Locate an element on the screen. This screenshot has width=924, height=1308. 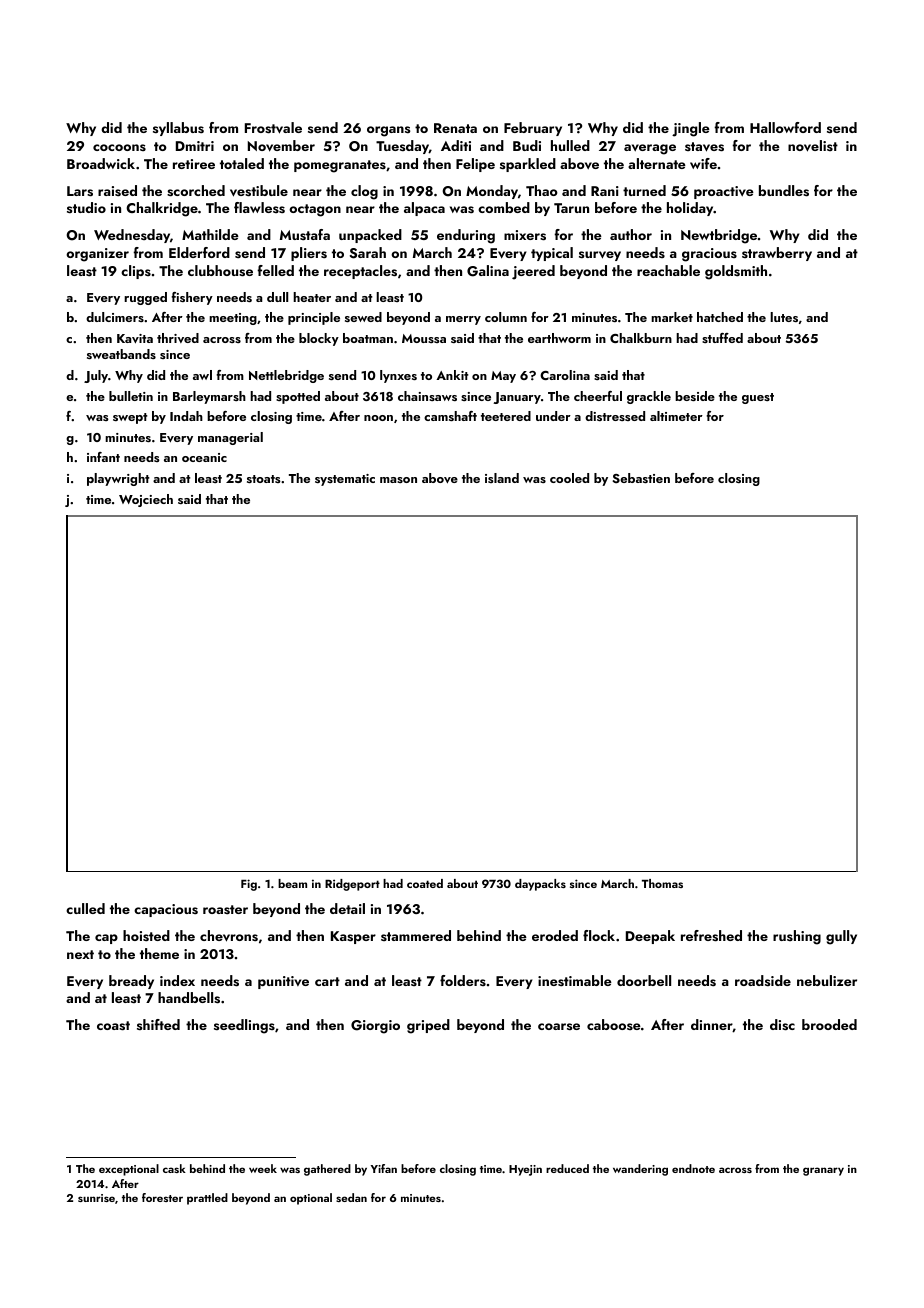
Frostvale is located at coordinates (273, 128).
